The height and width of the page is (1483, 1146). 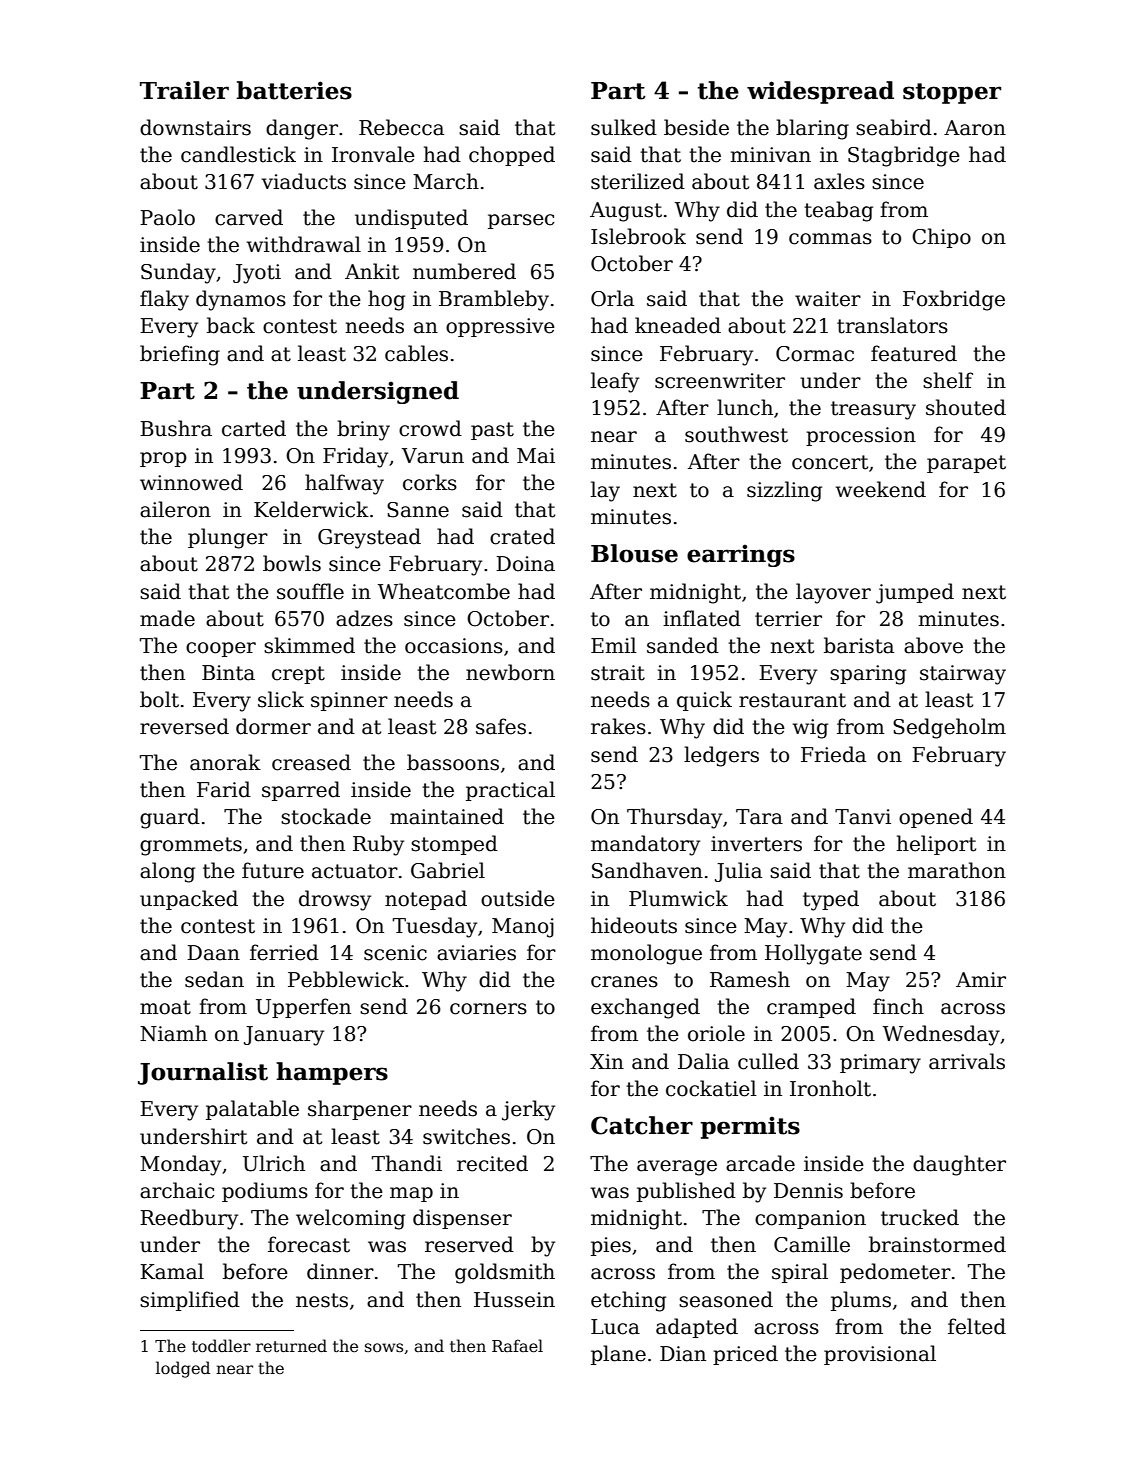 I want to click on lodged, so click(x=183, y=1369).
